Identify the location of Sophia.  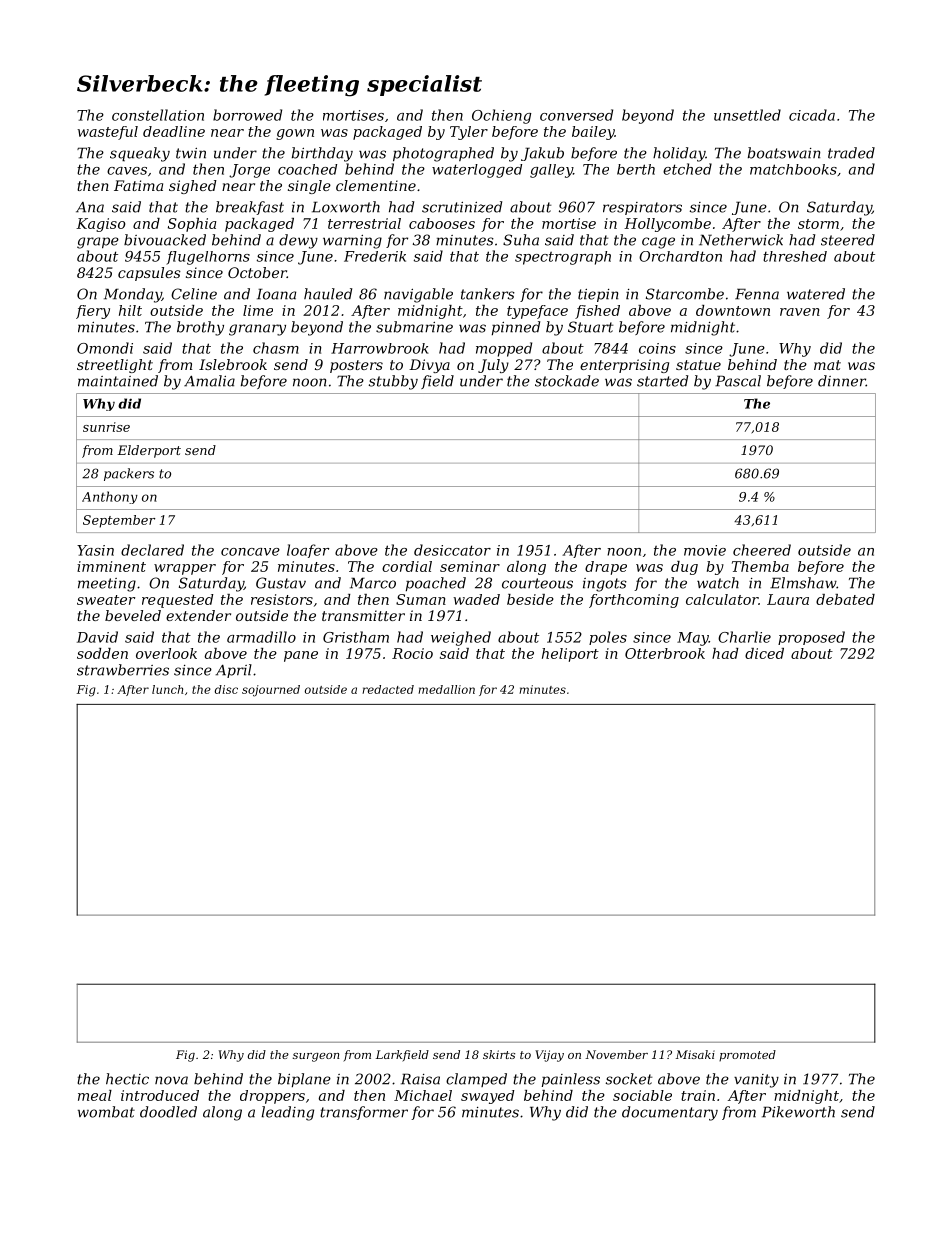
(192, 225).
